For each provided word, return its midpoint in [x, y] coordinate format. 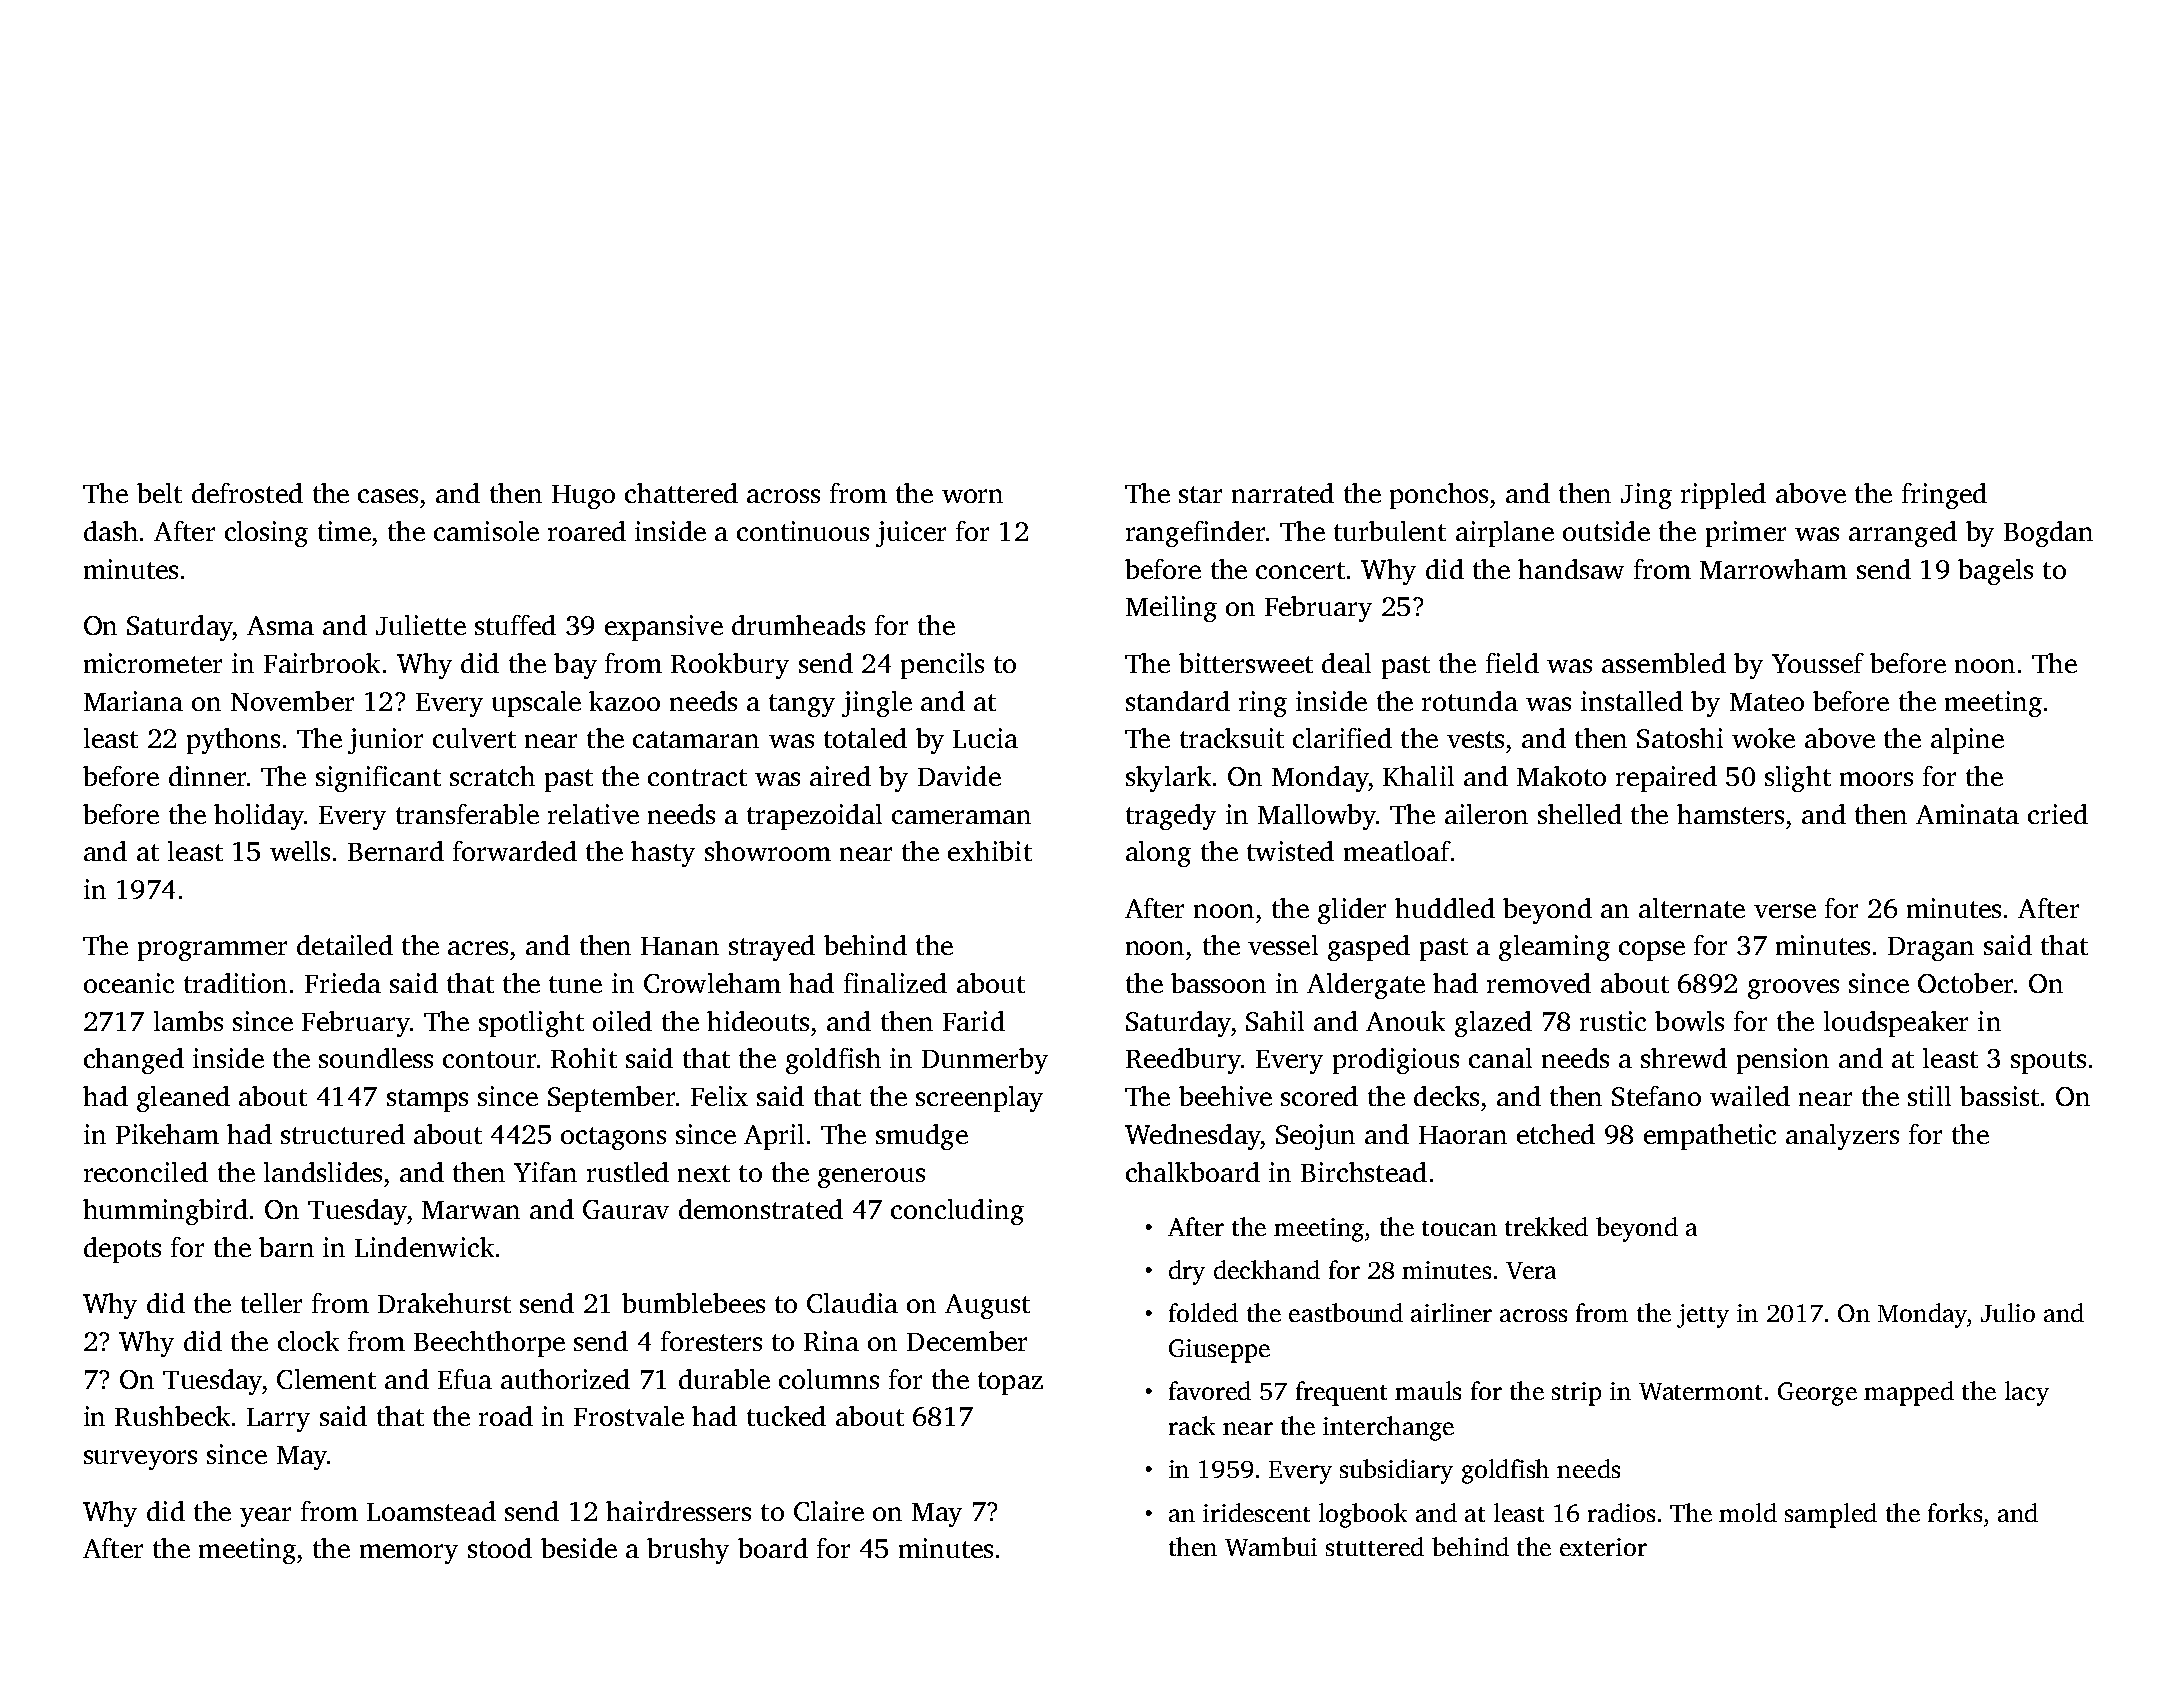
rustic [1613, 1021]
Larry [278, 1420]
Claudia [852, 1303]
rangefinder [1195, 534]
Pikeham [167, 1134]
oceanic [129, 983]
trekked [1546, 1226]
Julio [2008, 1312]
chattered [681, 493]
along [1158, 854]
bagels [1995, 572]
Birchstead [1364, 1172]
